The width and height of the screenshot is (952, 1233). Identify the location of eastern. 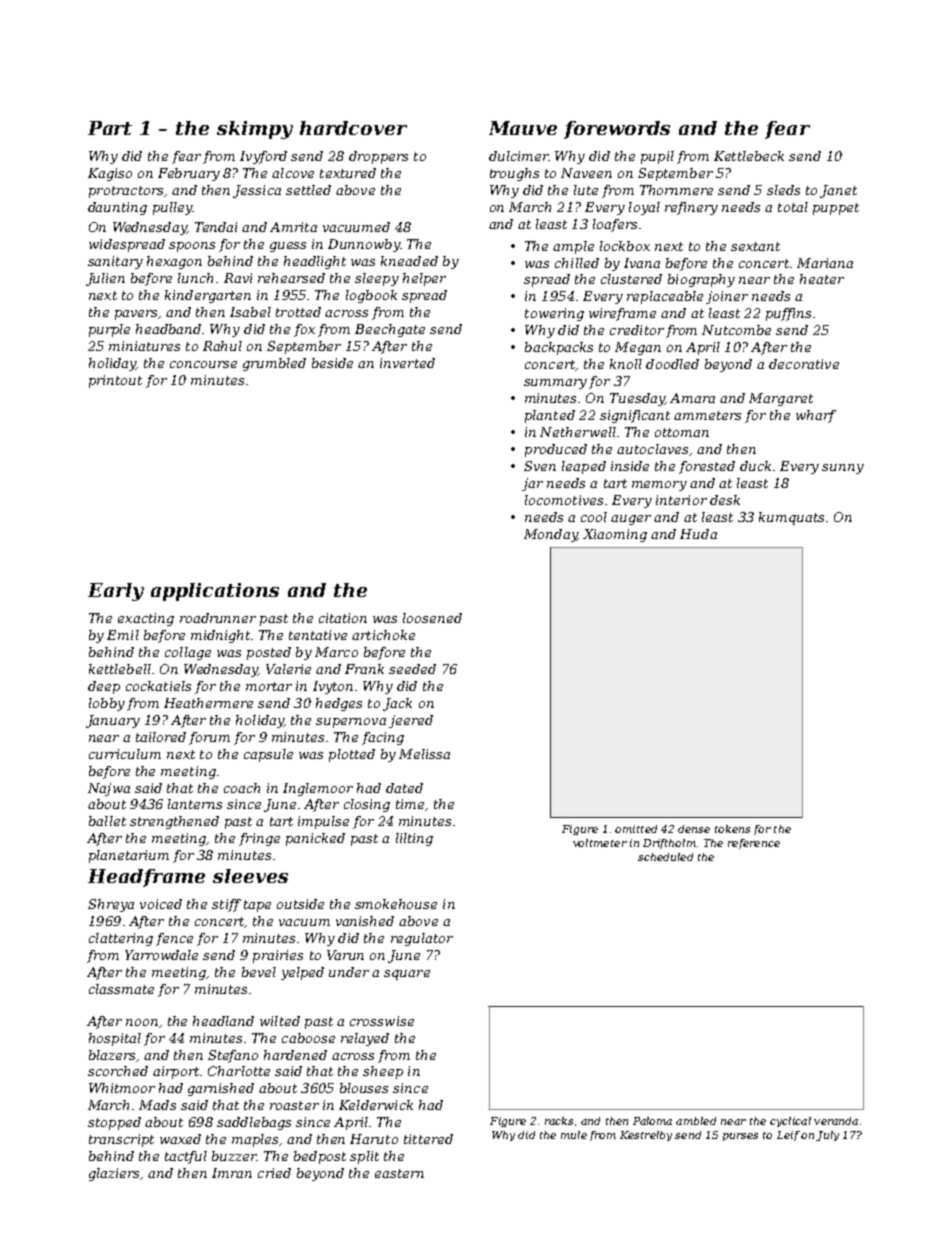
(399, 1173).
